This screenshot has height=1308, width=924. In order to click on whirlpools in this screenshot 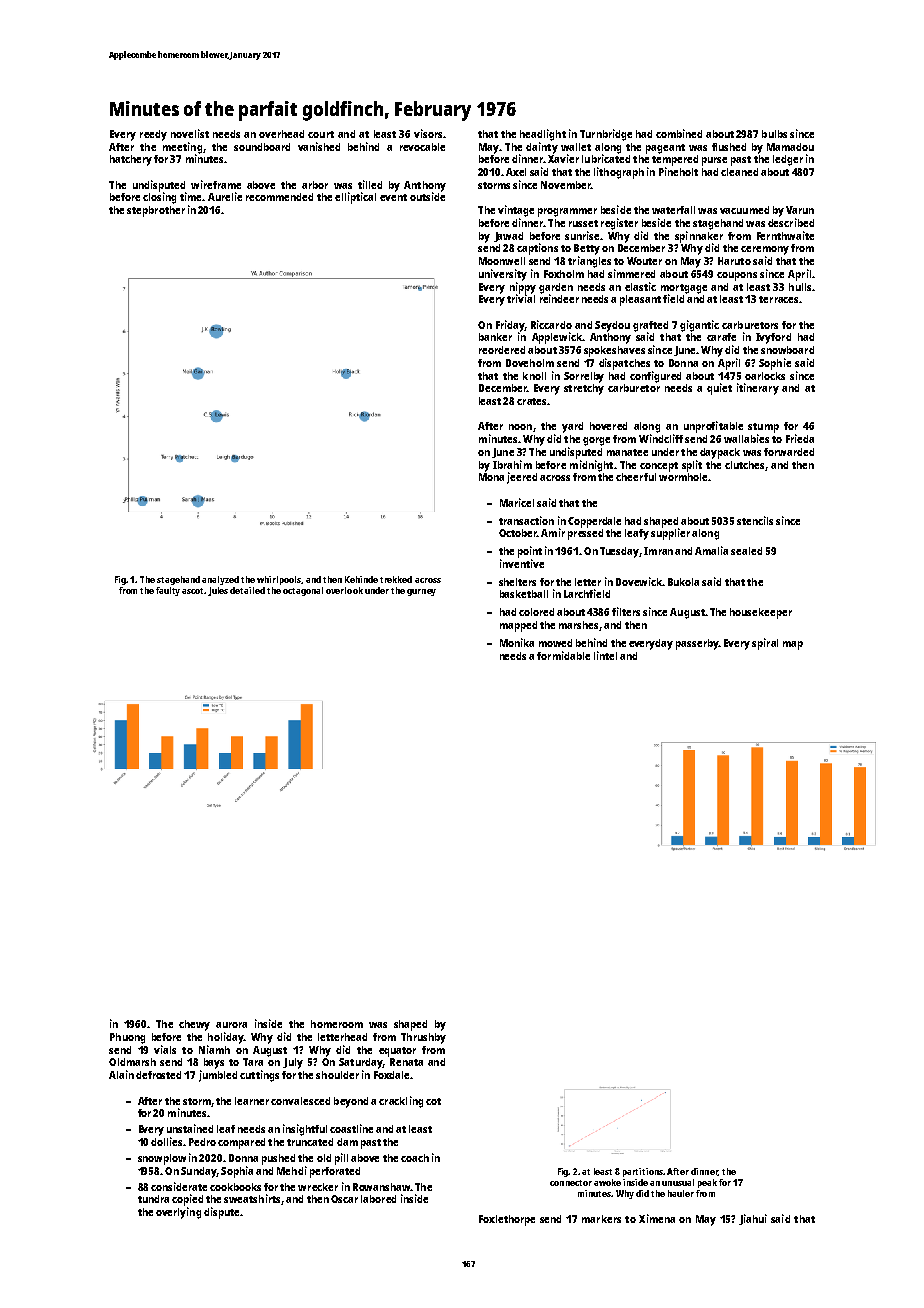, I will do `click(279, 580)`.
